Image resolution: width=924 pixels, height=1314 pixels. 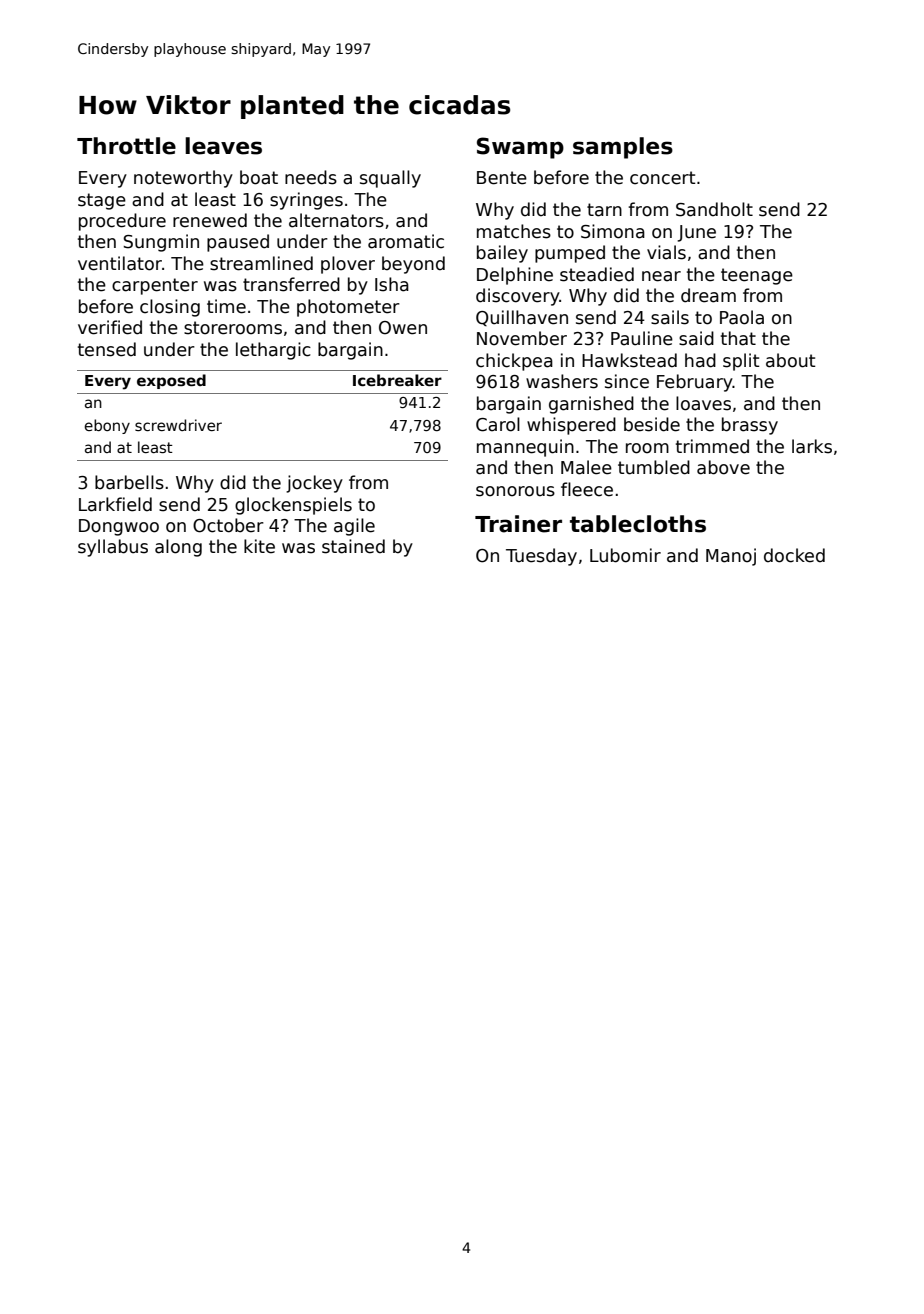 I want to click on aromatic, so click(x=406, y=241).
